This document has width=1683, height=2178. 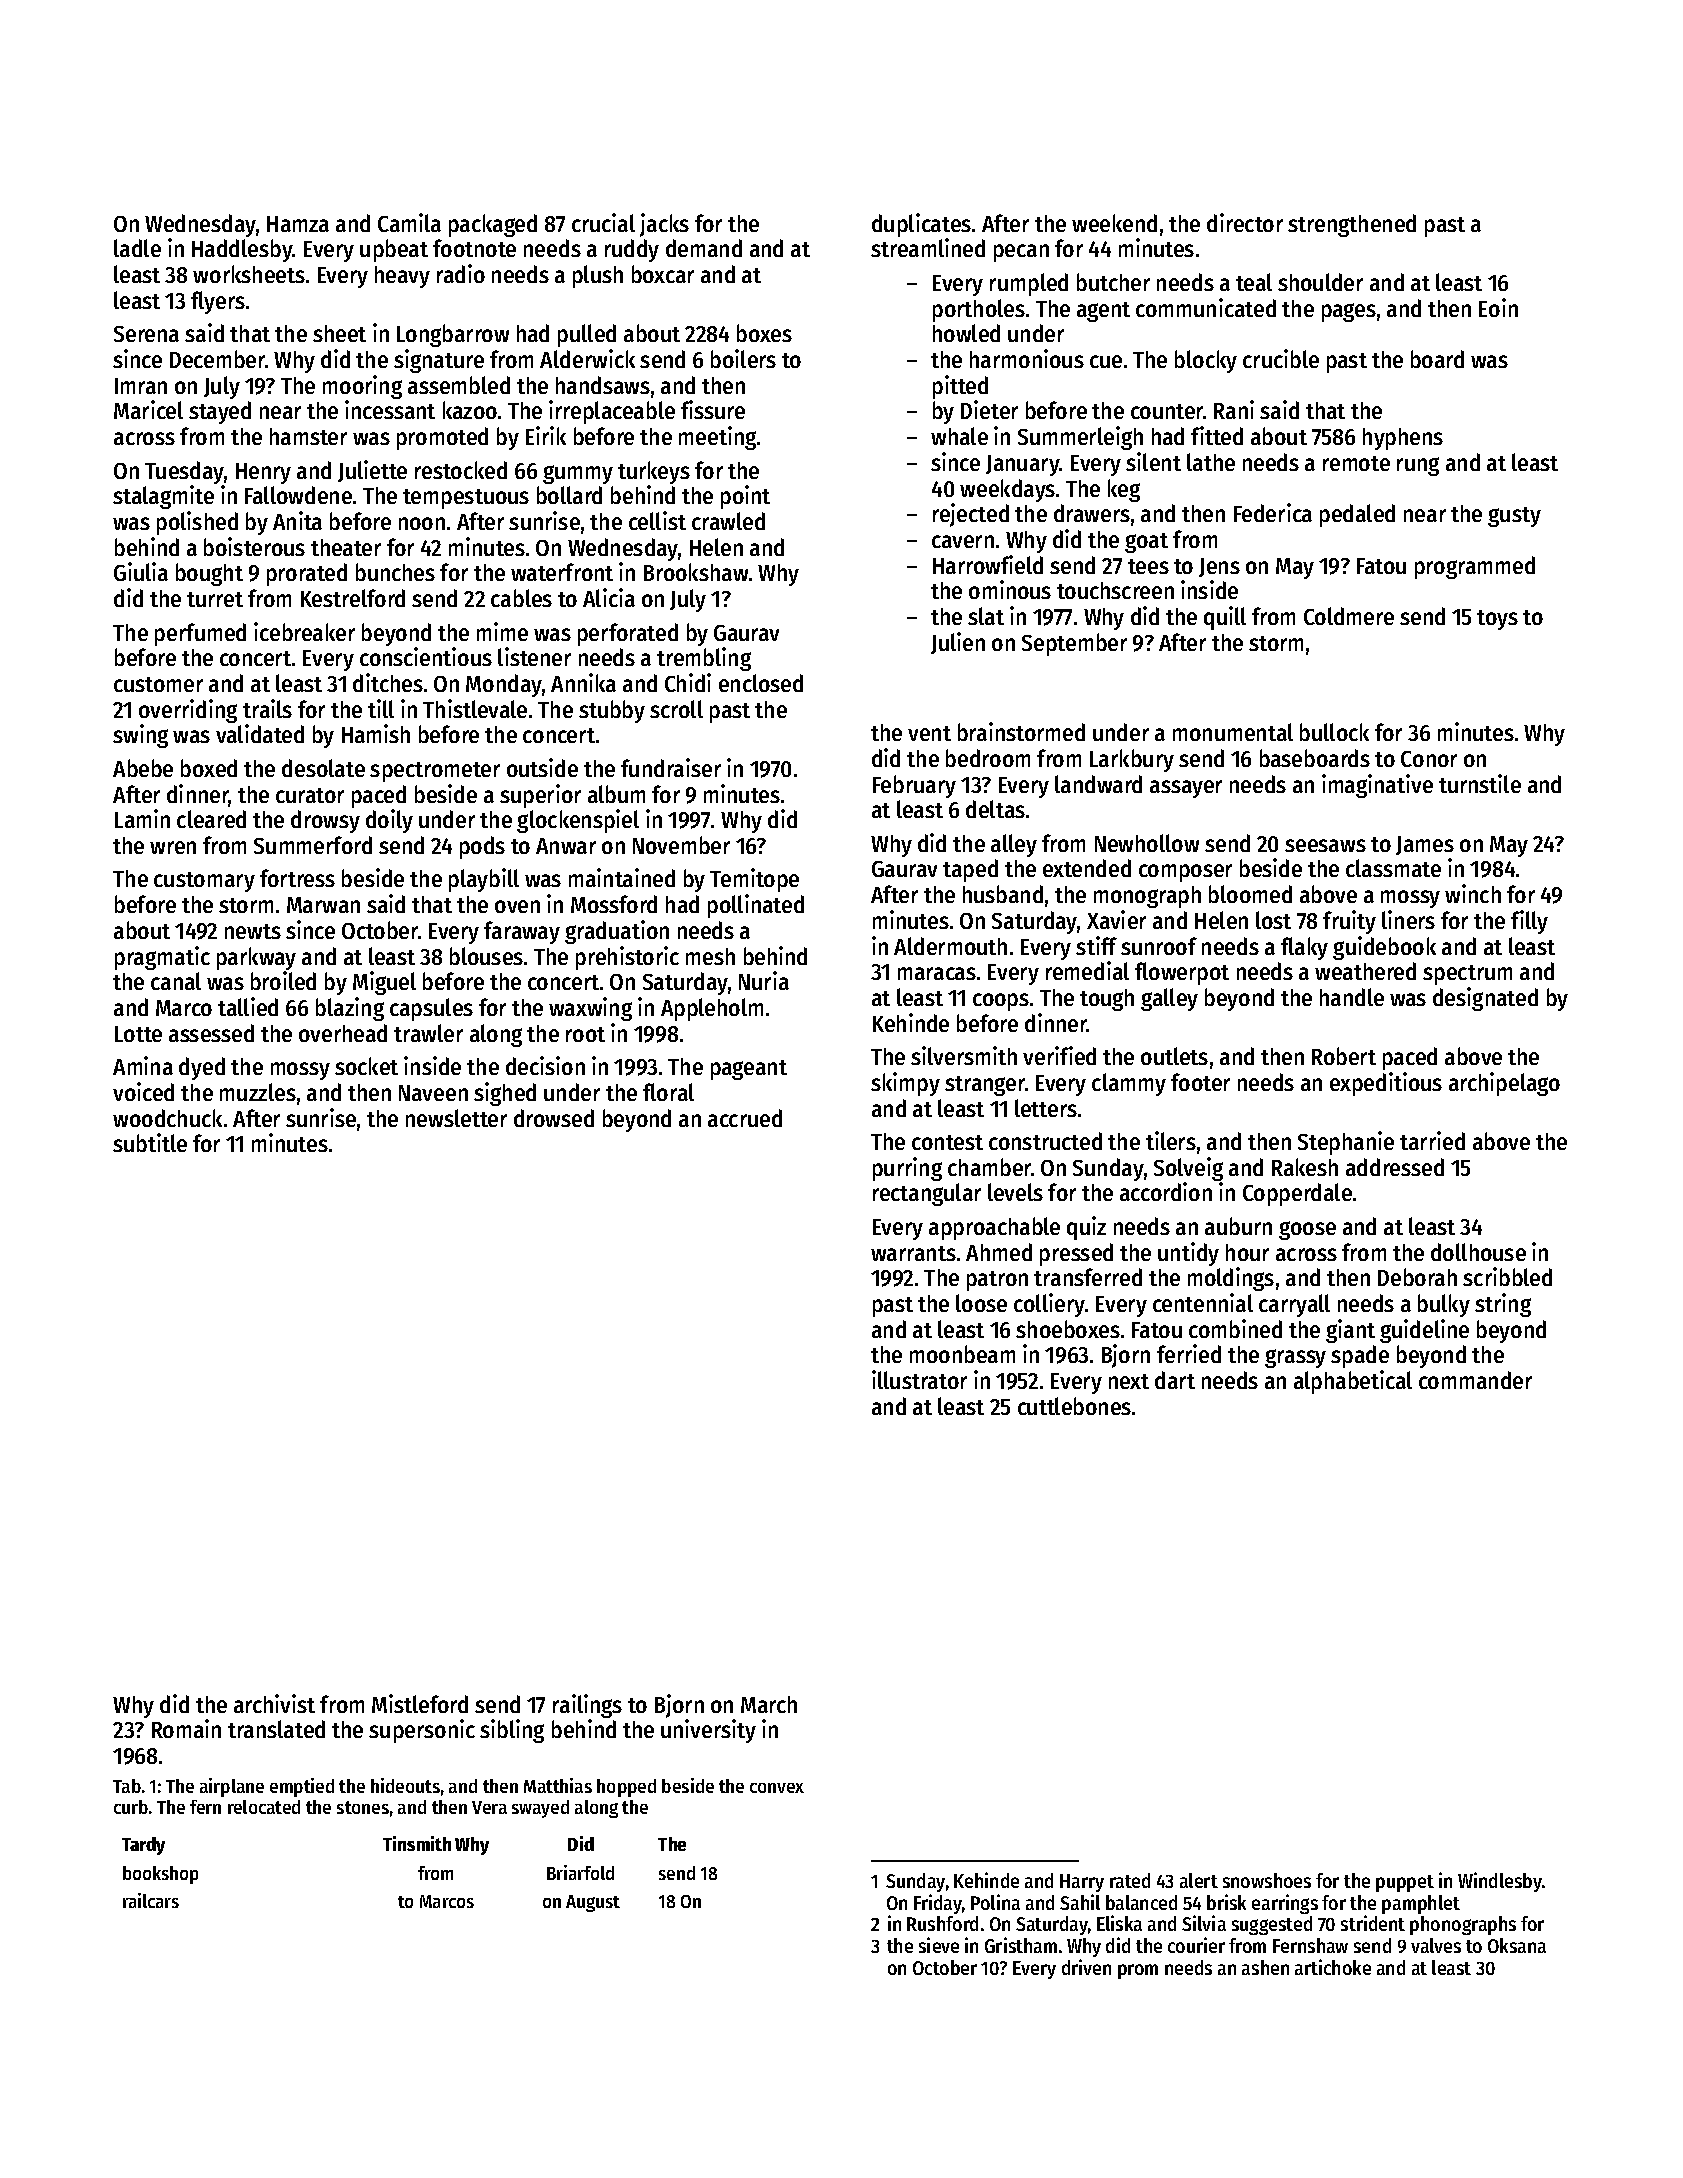 What do you see at coordinates (1500, 1882) in the document?
I see `Windlesby` at bounding box center [1500, 1882].
